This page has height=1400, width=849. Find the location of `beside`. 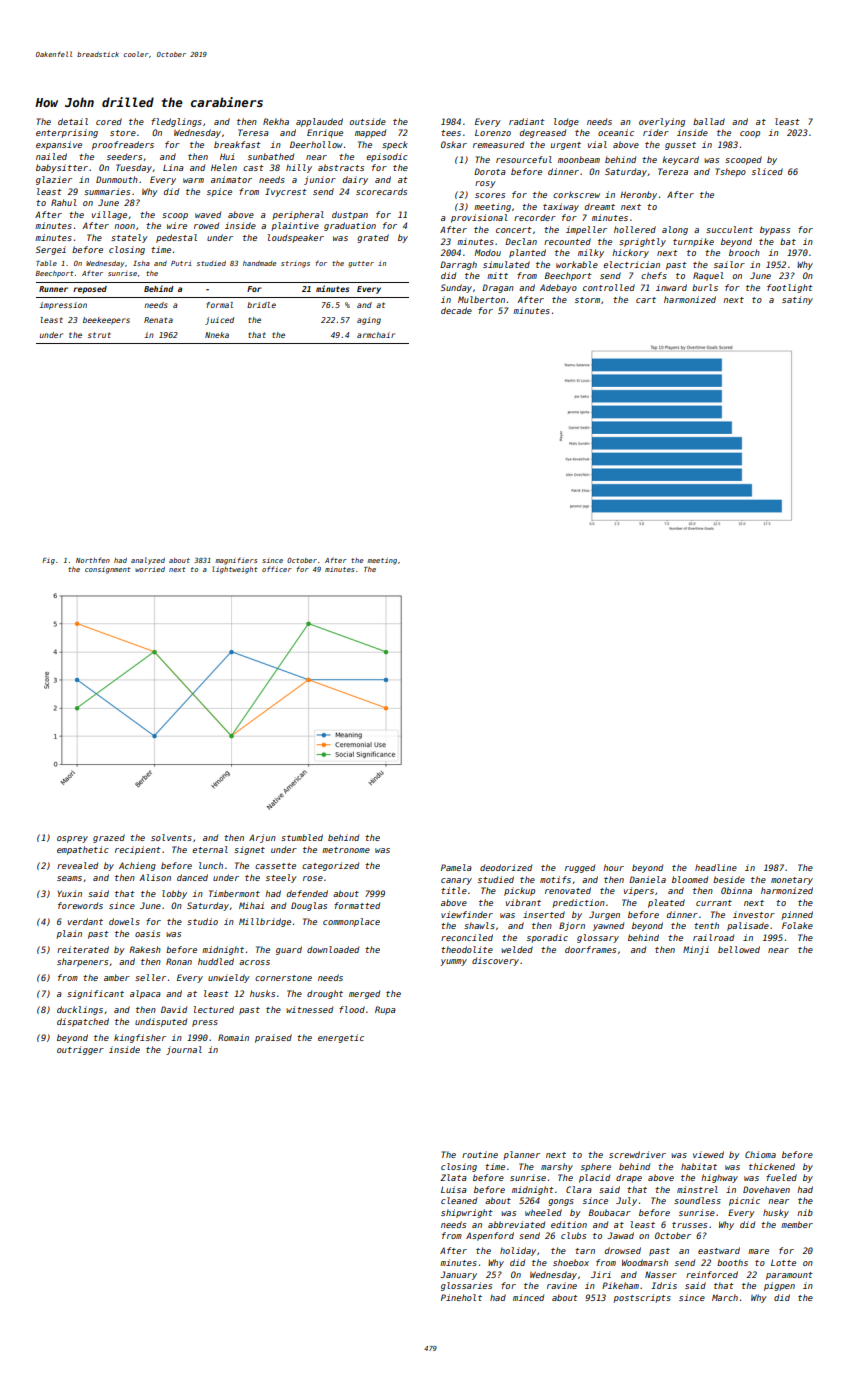

beside is located at coordinates (729, 879).
